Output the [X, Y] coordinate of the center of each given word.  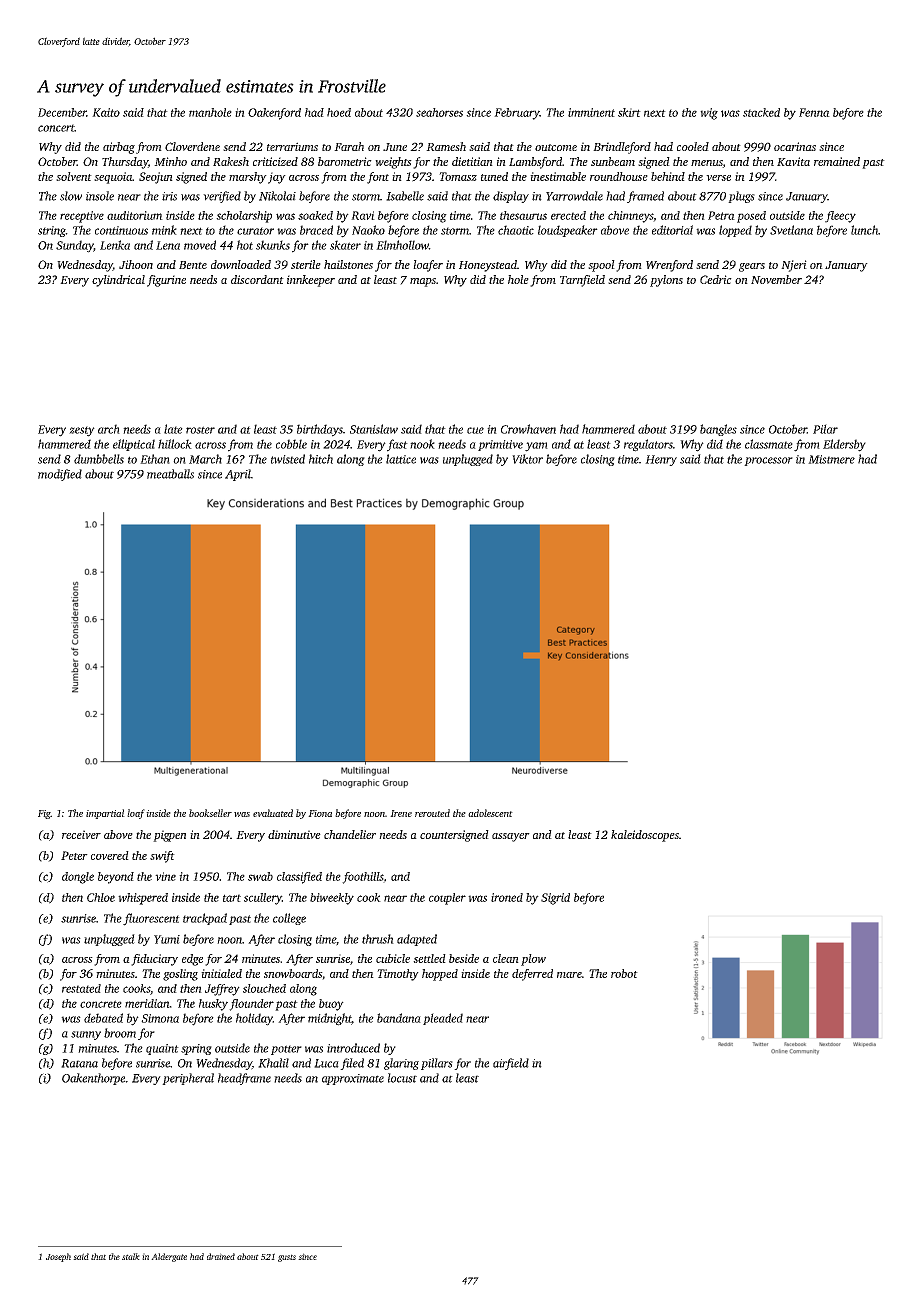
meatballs [170, 474]
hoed [339, 112]
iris [169, 196]
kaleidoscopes [645, 836]
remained [837, 161]
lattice [401, 459]
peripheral [188, 1079]
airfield [511, 1064]
